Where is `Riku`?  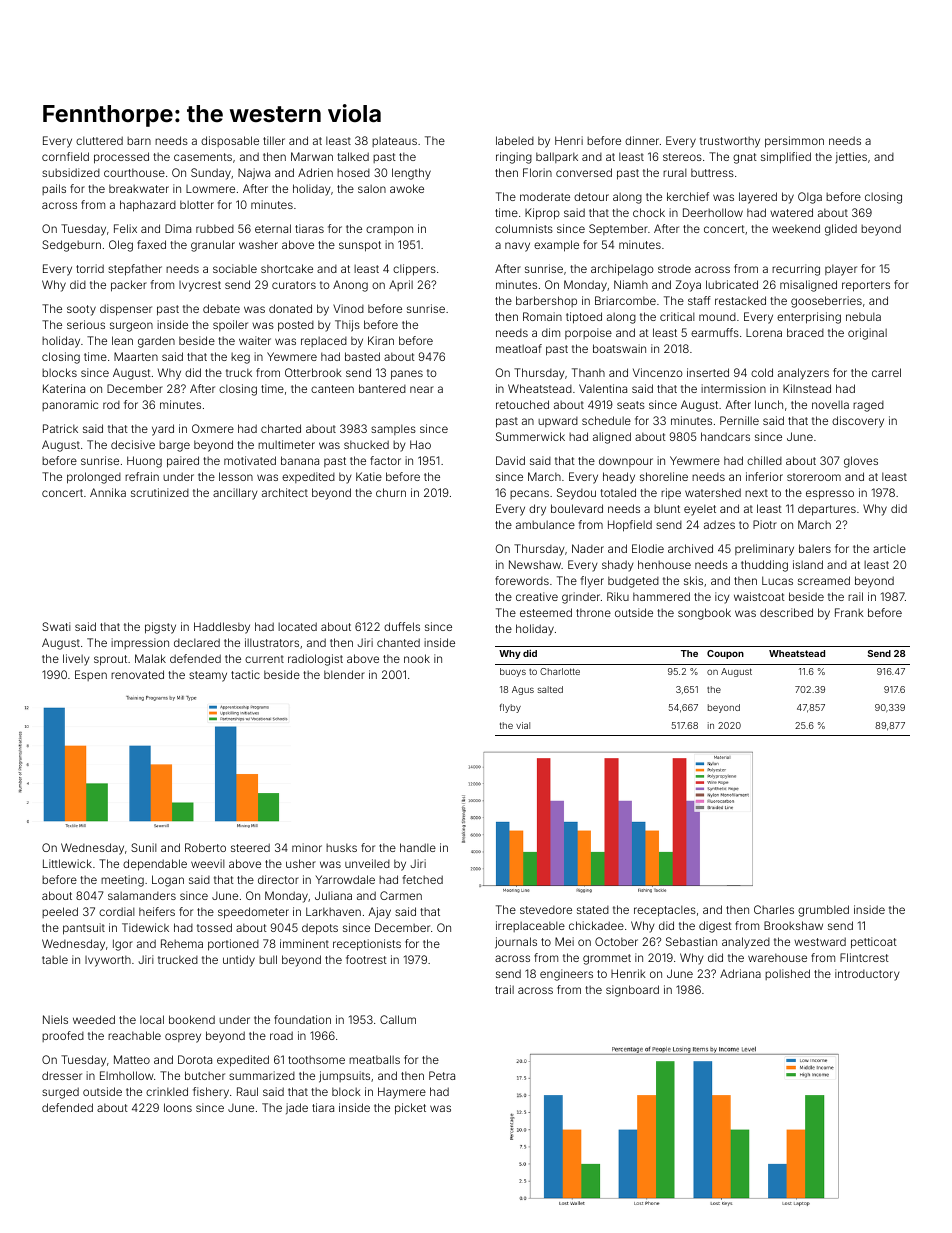
Riku is located at coordinates (618, 596).
